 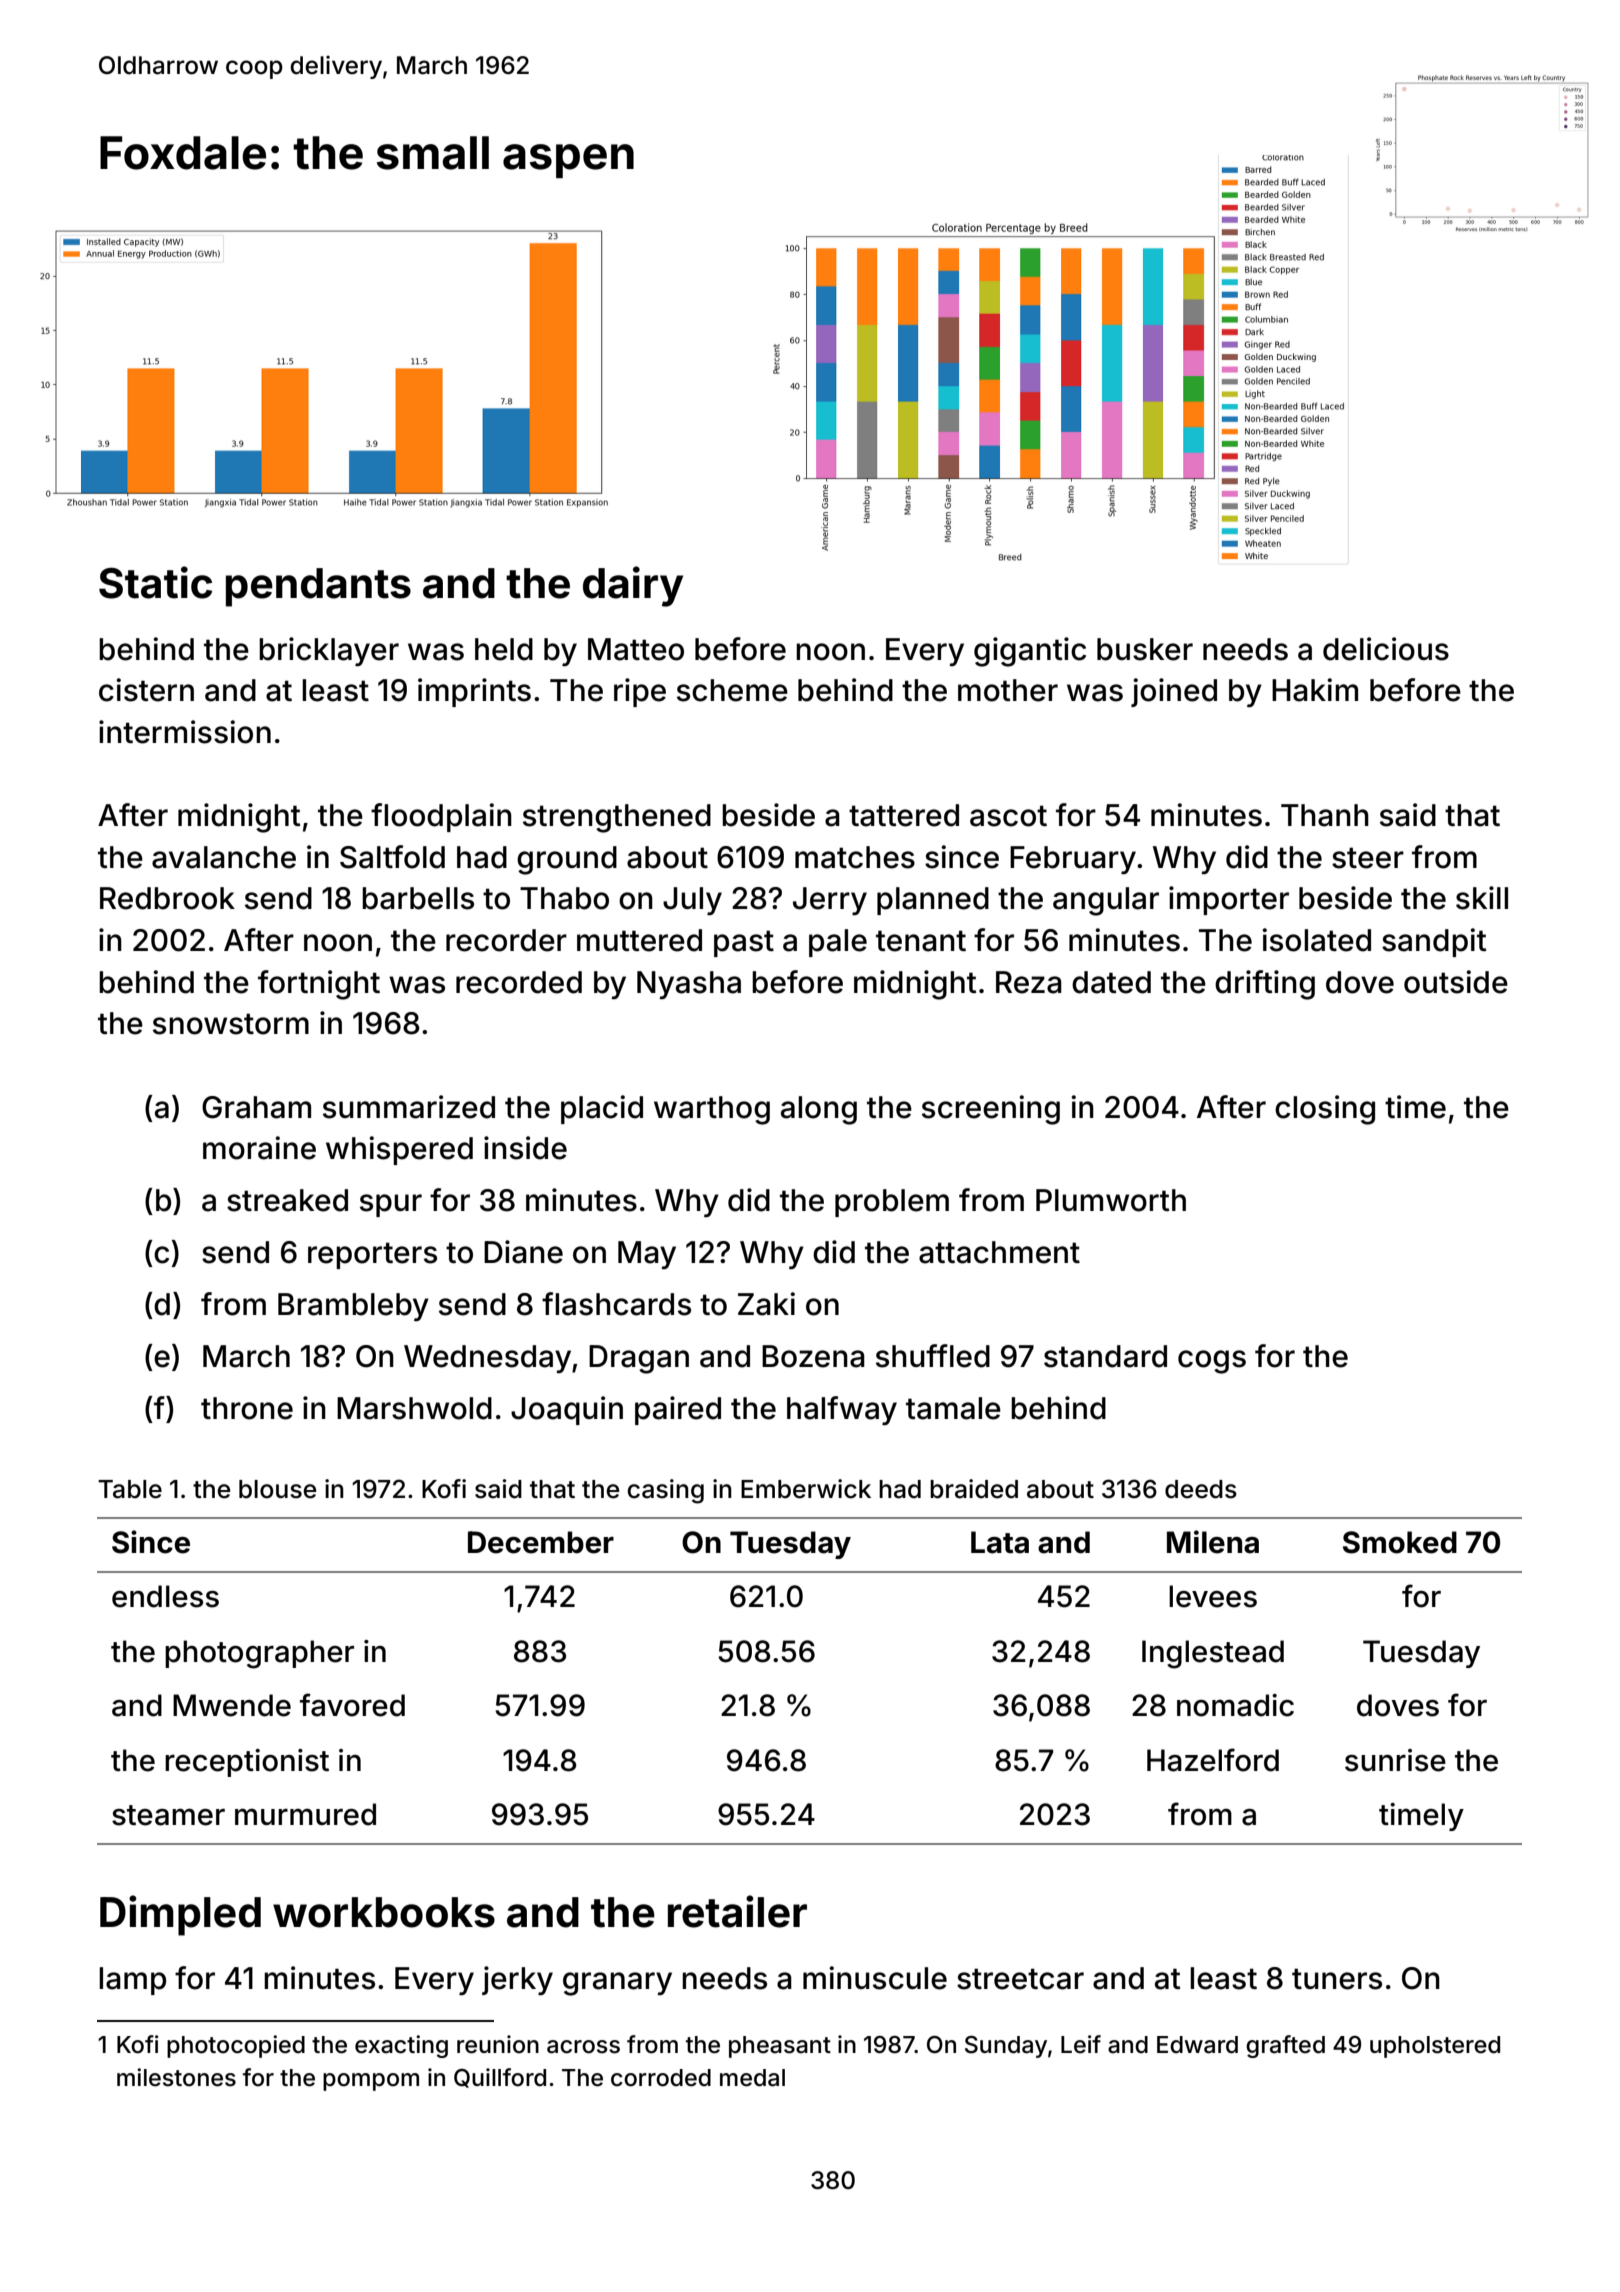 I want to click on outside, so click(x=1456, y=982).
